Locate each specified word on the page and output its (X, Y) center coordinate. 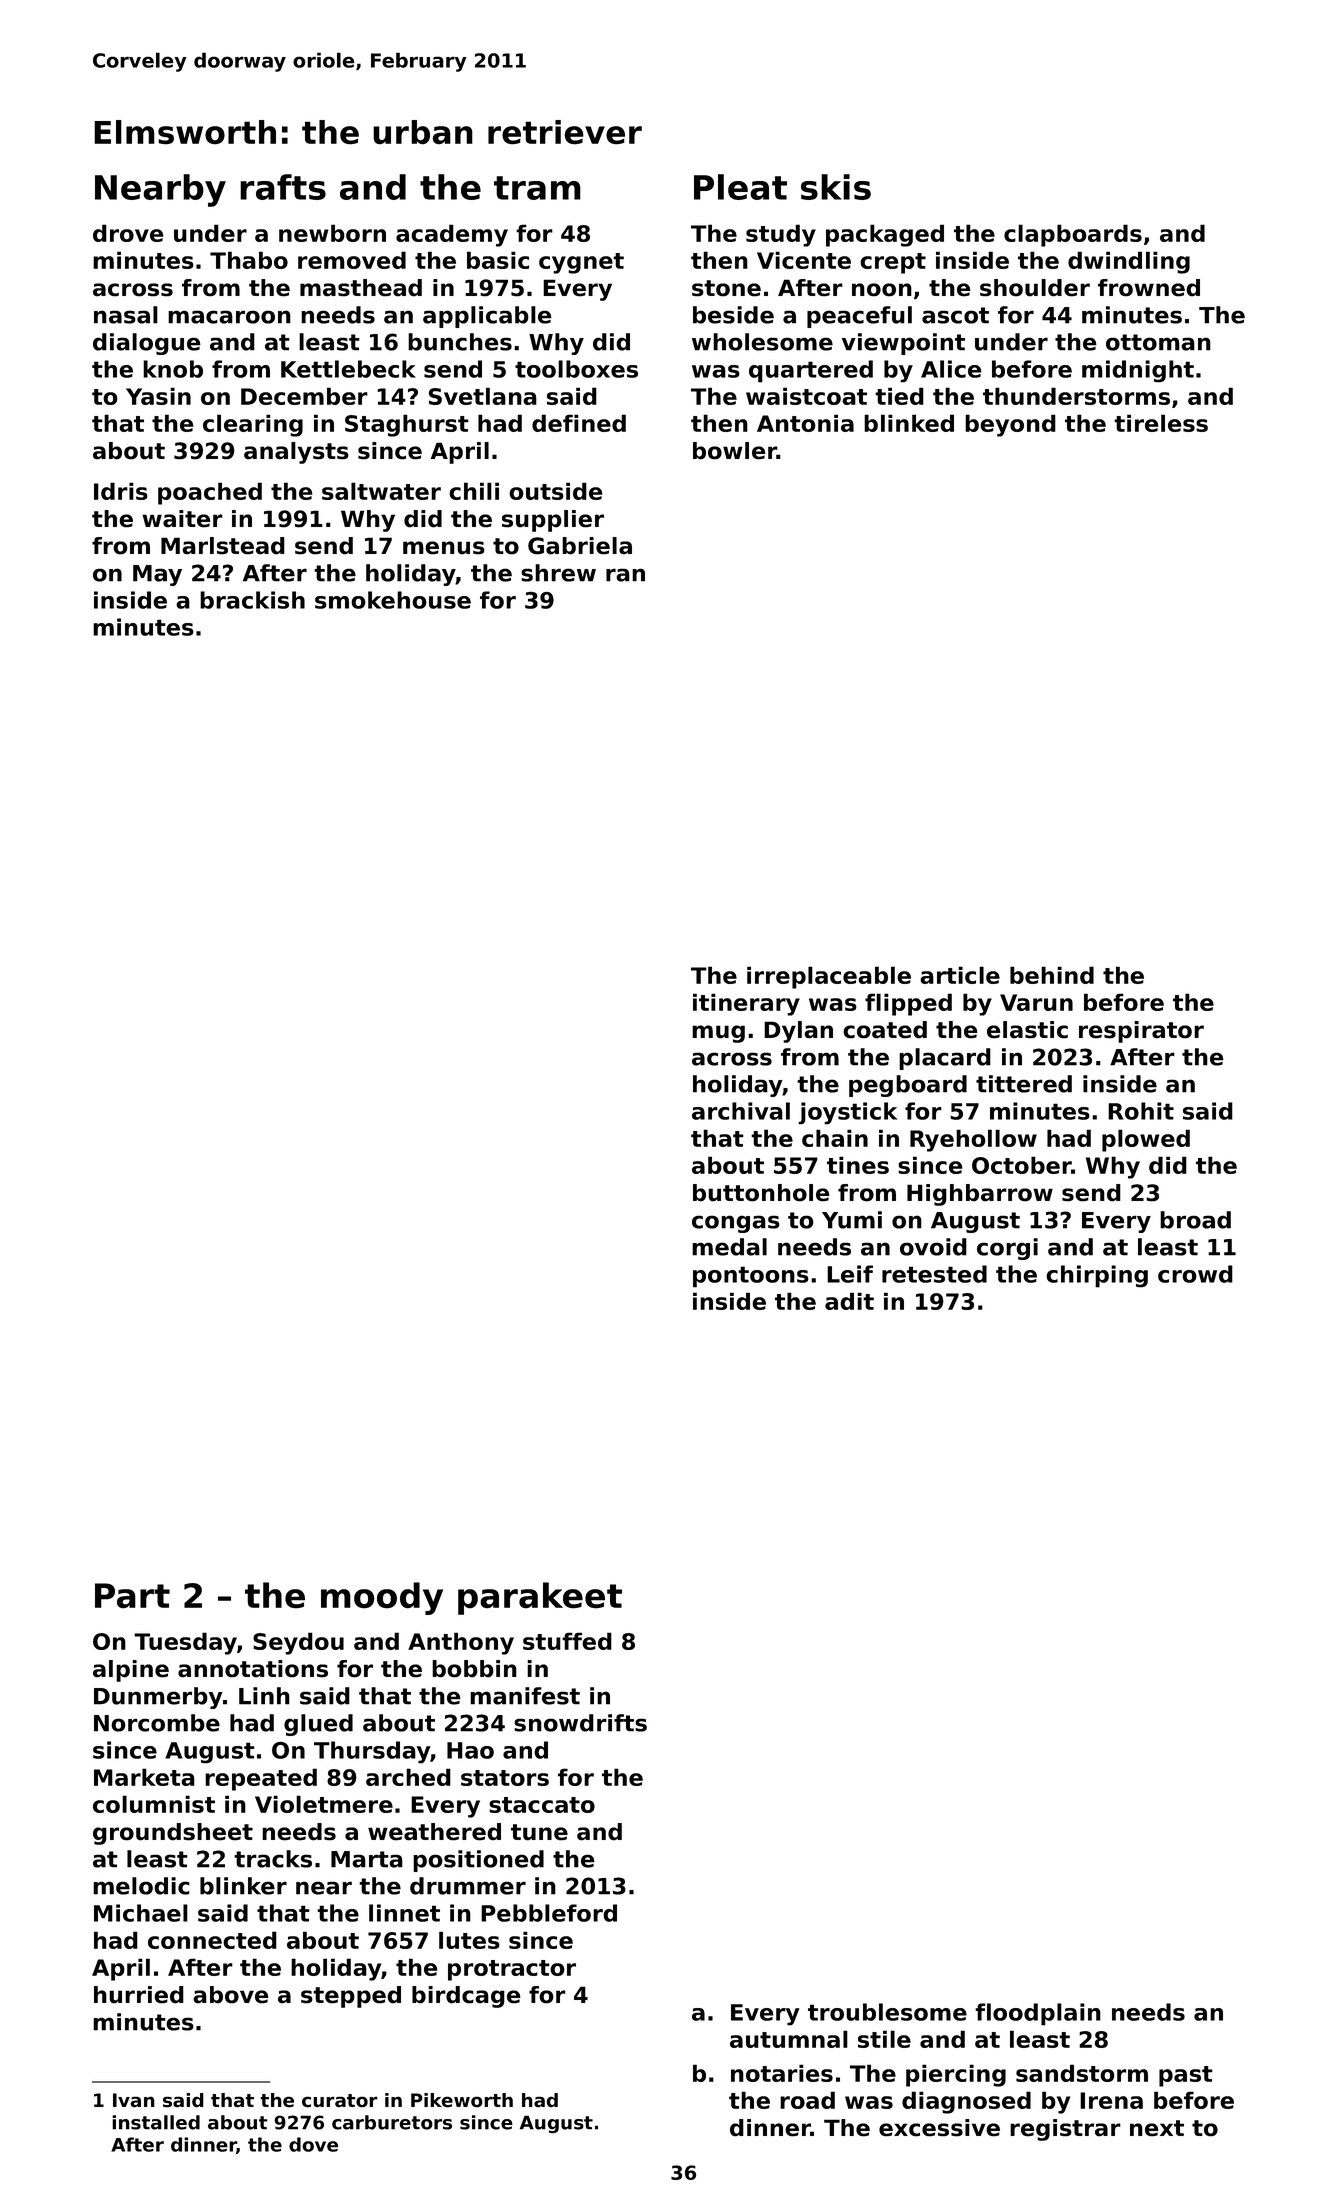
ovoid (933, 1247)
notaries (782, 2073)
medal (729, 1247)
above (230, 1995)
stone (726, 288)
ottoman (1158, 342)
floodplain (1038, 2014)
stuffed (567, 1641)
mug (718, 1034)
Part (132, 1596)
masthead (361, 288)
